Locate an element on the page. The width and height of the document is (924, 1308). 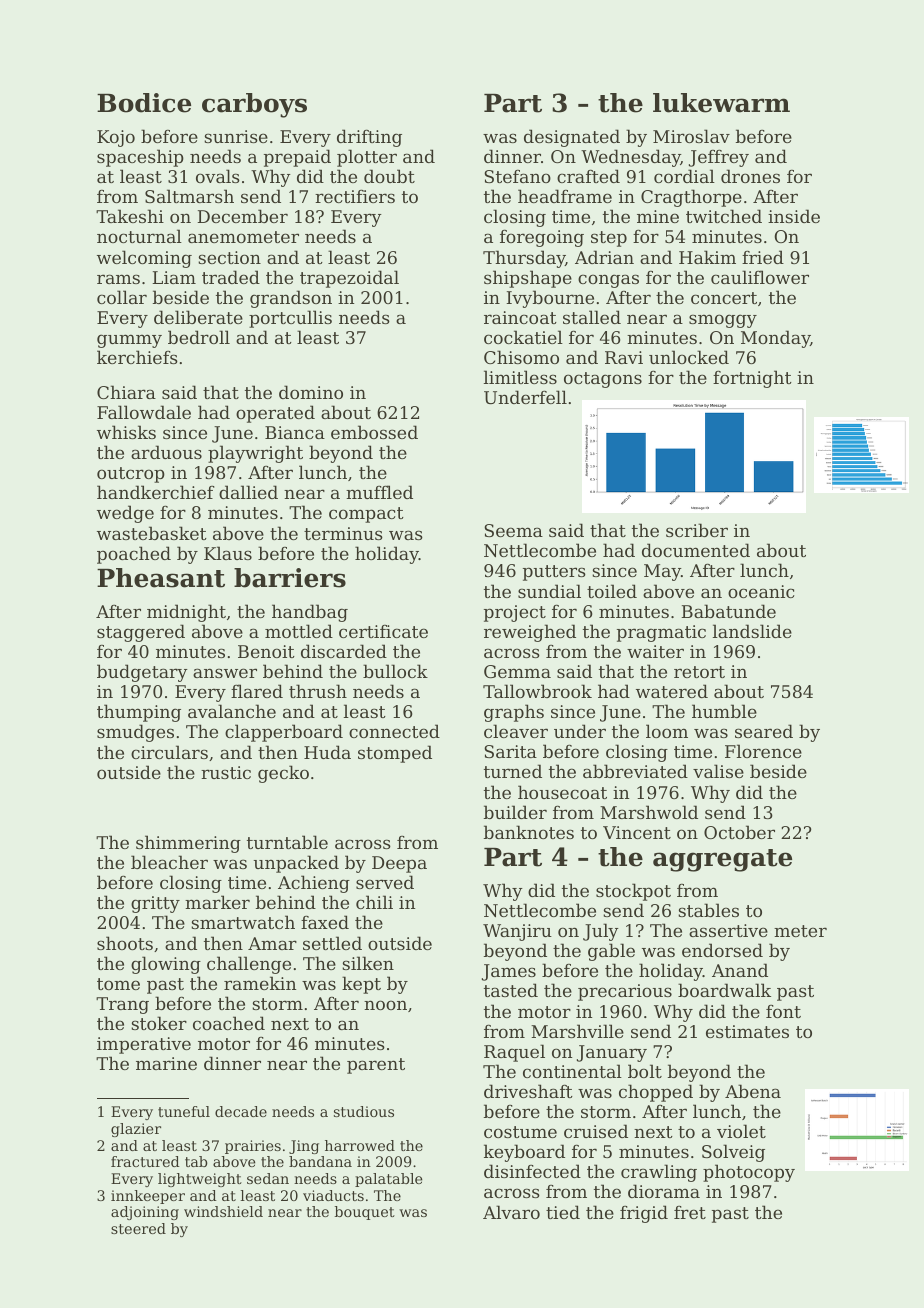
embossed is located at coordinates (374, 432).
